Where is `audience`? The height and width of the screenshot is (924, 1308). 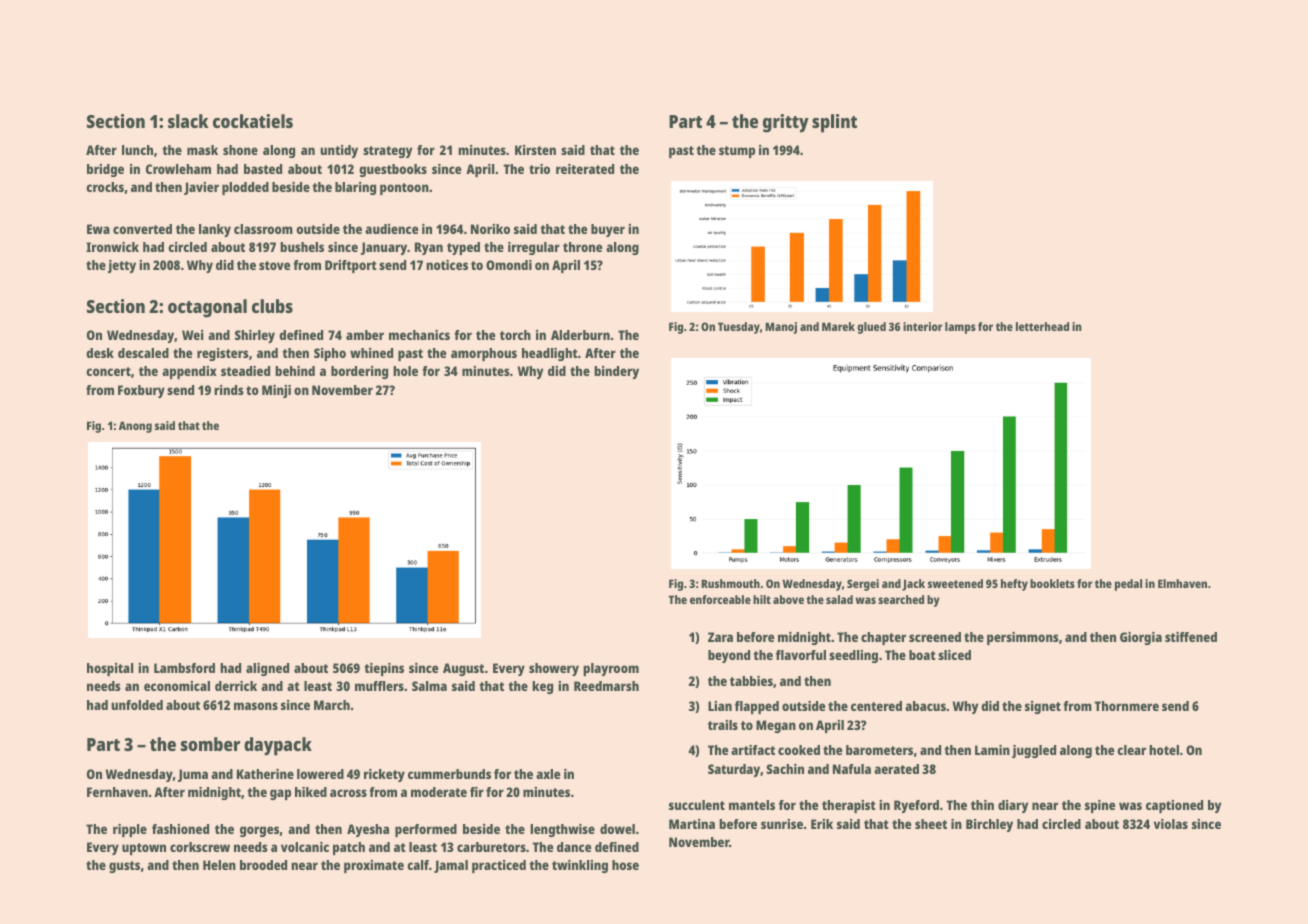 audience is located at coordinates (391, 229).
